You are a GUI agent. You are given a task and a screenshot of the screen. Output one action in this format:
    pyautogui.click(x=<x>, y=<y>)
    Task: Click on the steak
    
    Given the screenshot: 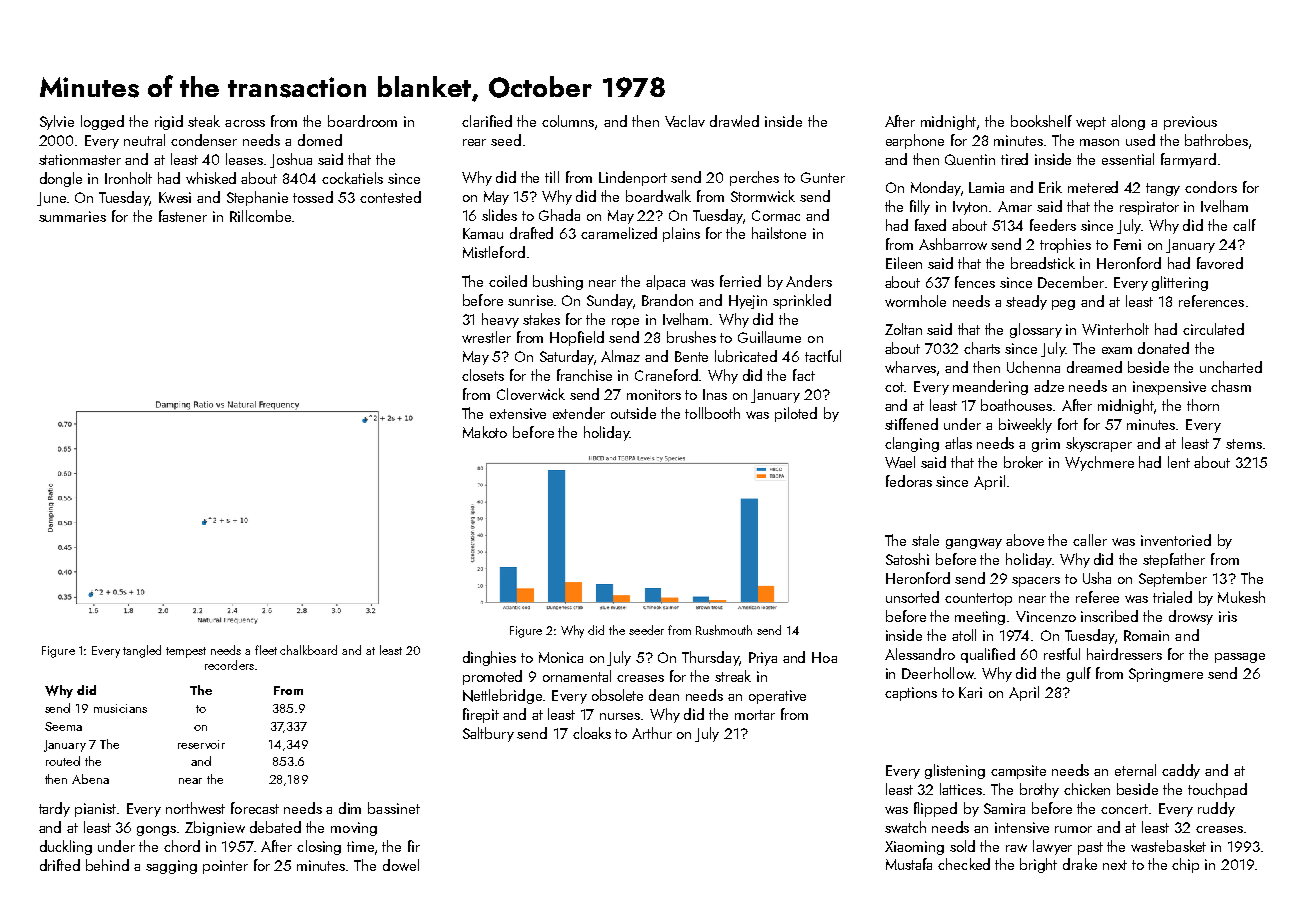 What is the action you would take?
    pyautogui.click(x=204, y=121)
